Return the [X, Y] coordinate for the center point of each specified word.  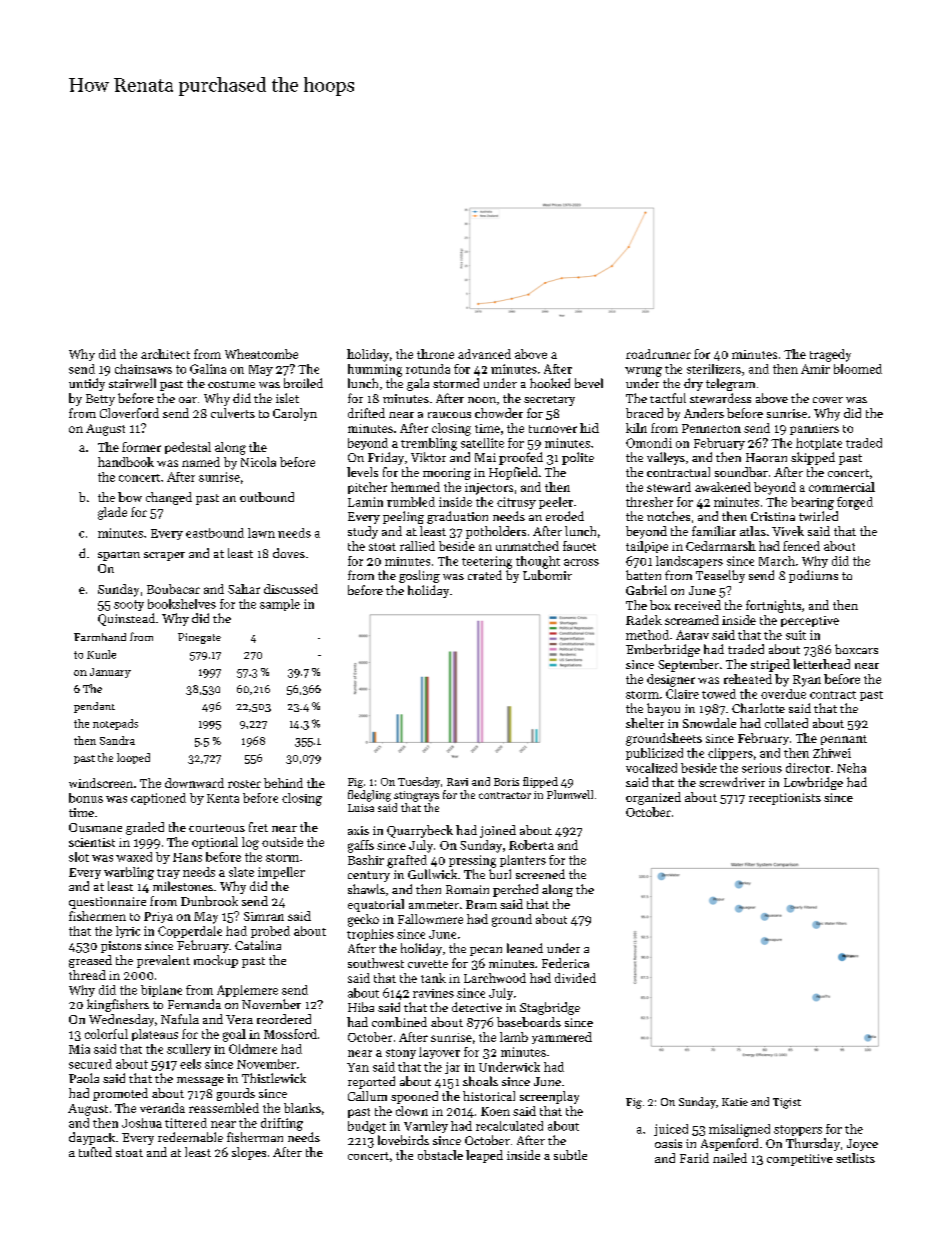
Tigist [787, 1103]
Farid [694, 1158]
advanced [484, 354]
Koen [495, 1111]
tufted [95, 1152]
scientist [92, 842]
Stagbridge [550, 1008]
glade [112, 513]
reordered [284, 1019]
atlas [753, 531]
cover [828, 400]
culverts [233, 413]
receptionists [785, 799]
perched [515, 890]
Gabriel [646, 590]
